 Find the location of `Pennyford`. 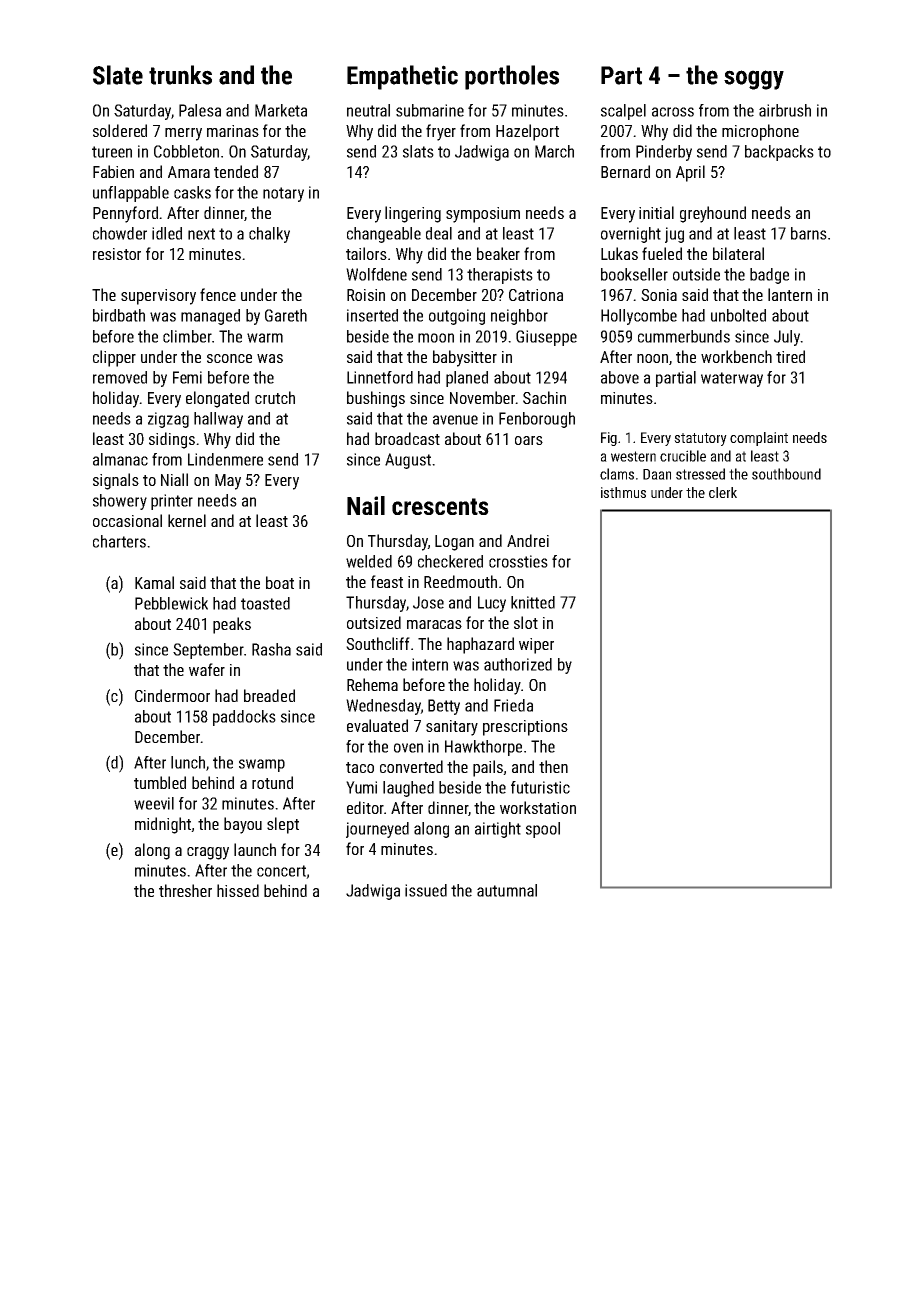

Pennyford is located at coordinates (125, 214).
